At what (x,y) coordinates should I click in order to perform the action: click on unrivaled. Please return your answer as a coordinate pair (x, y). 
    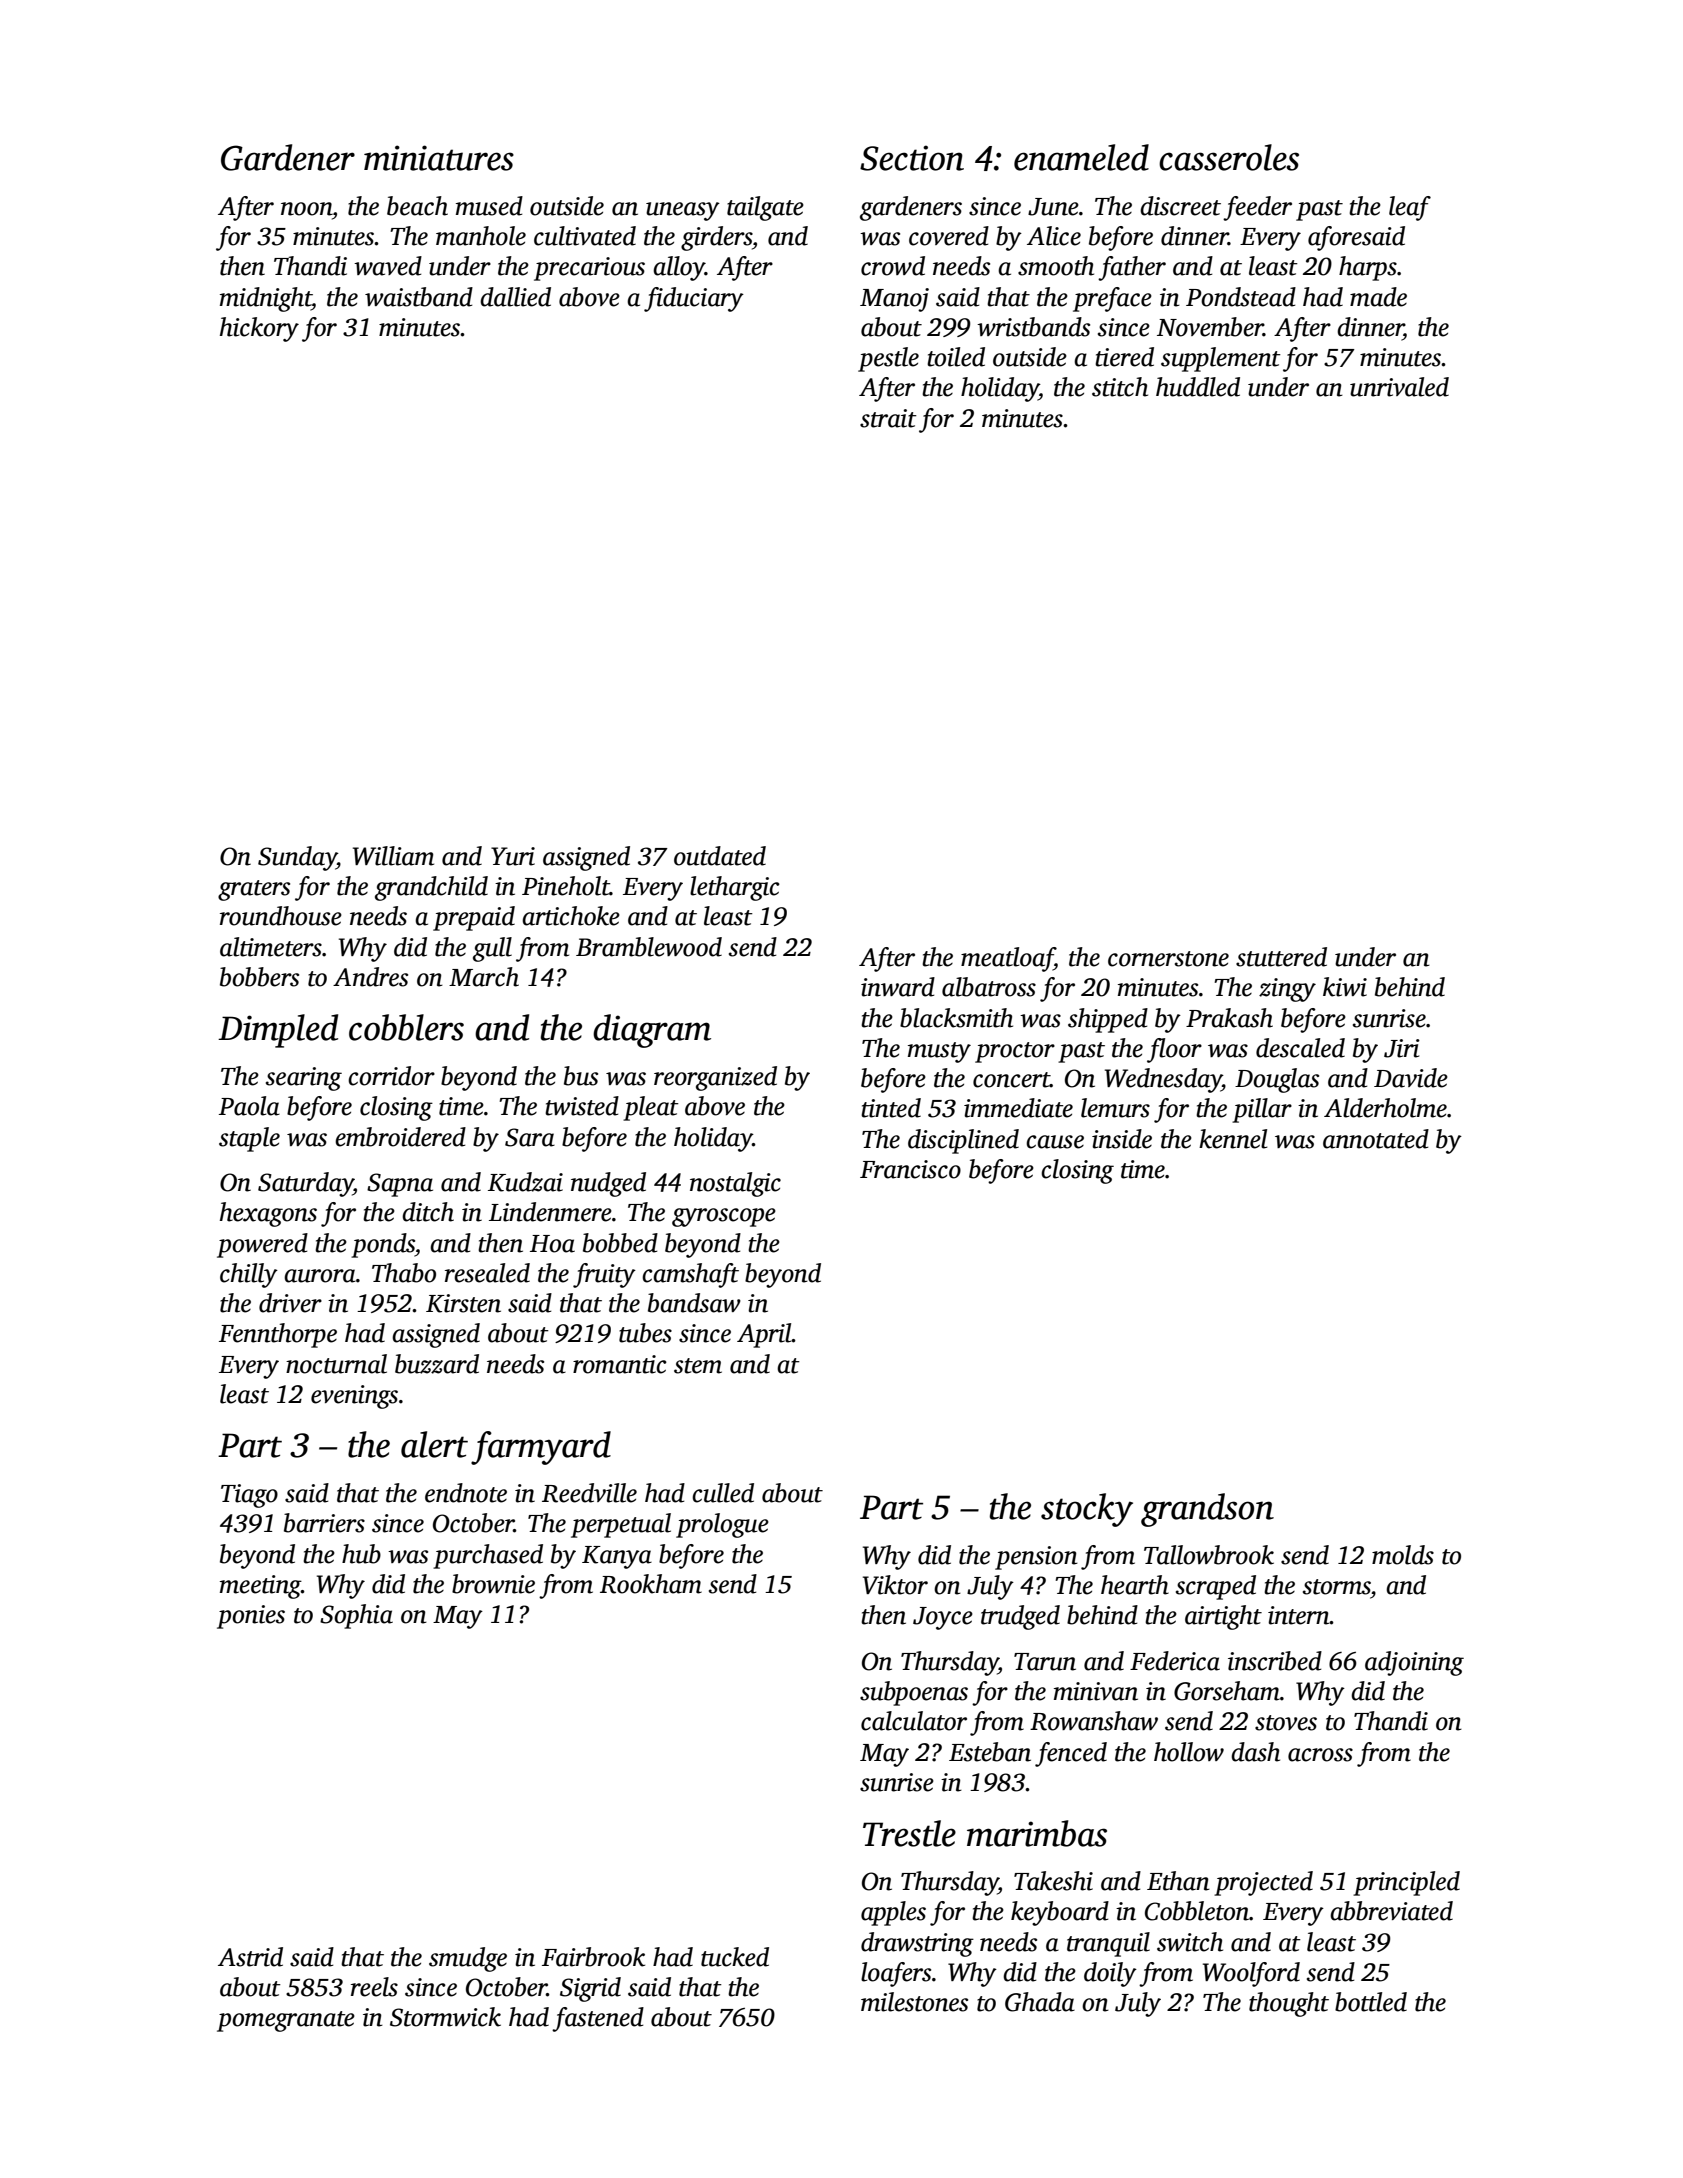
    Looking at the image, I should click on (1399, 387).
